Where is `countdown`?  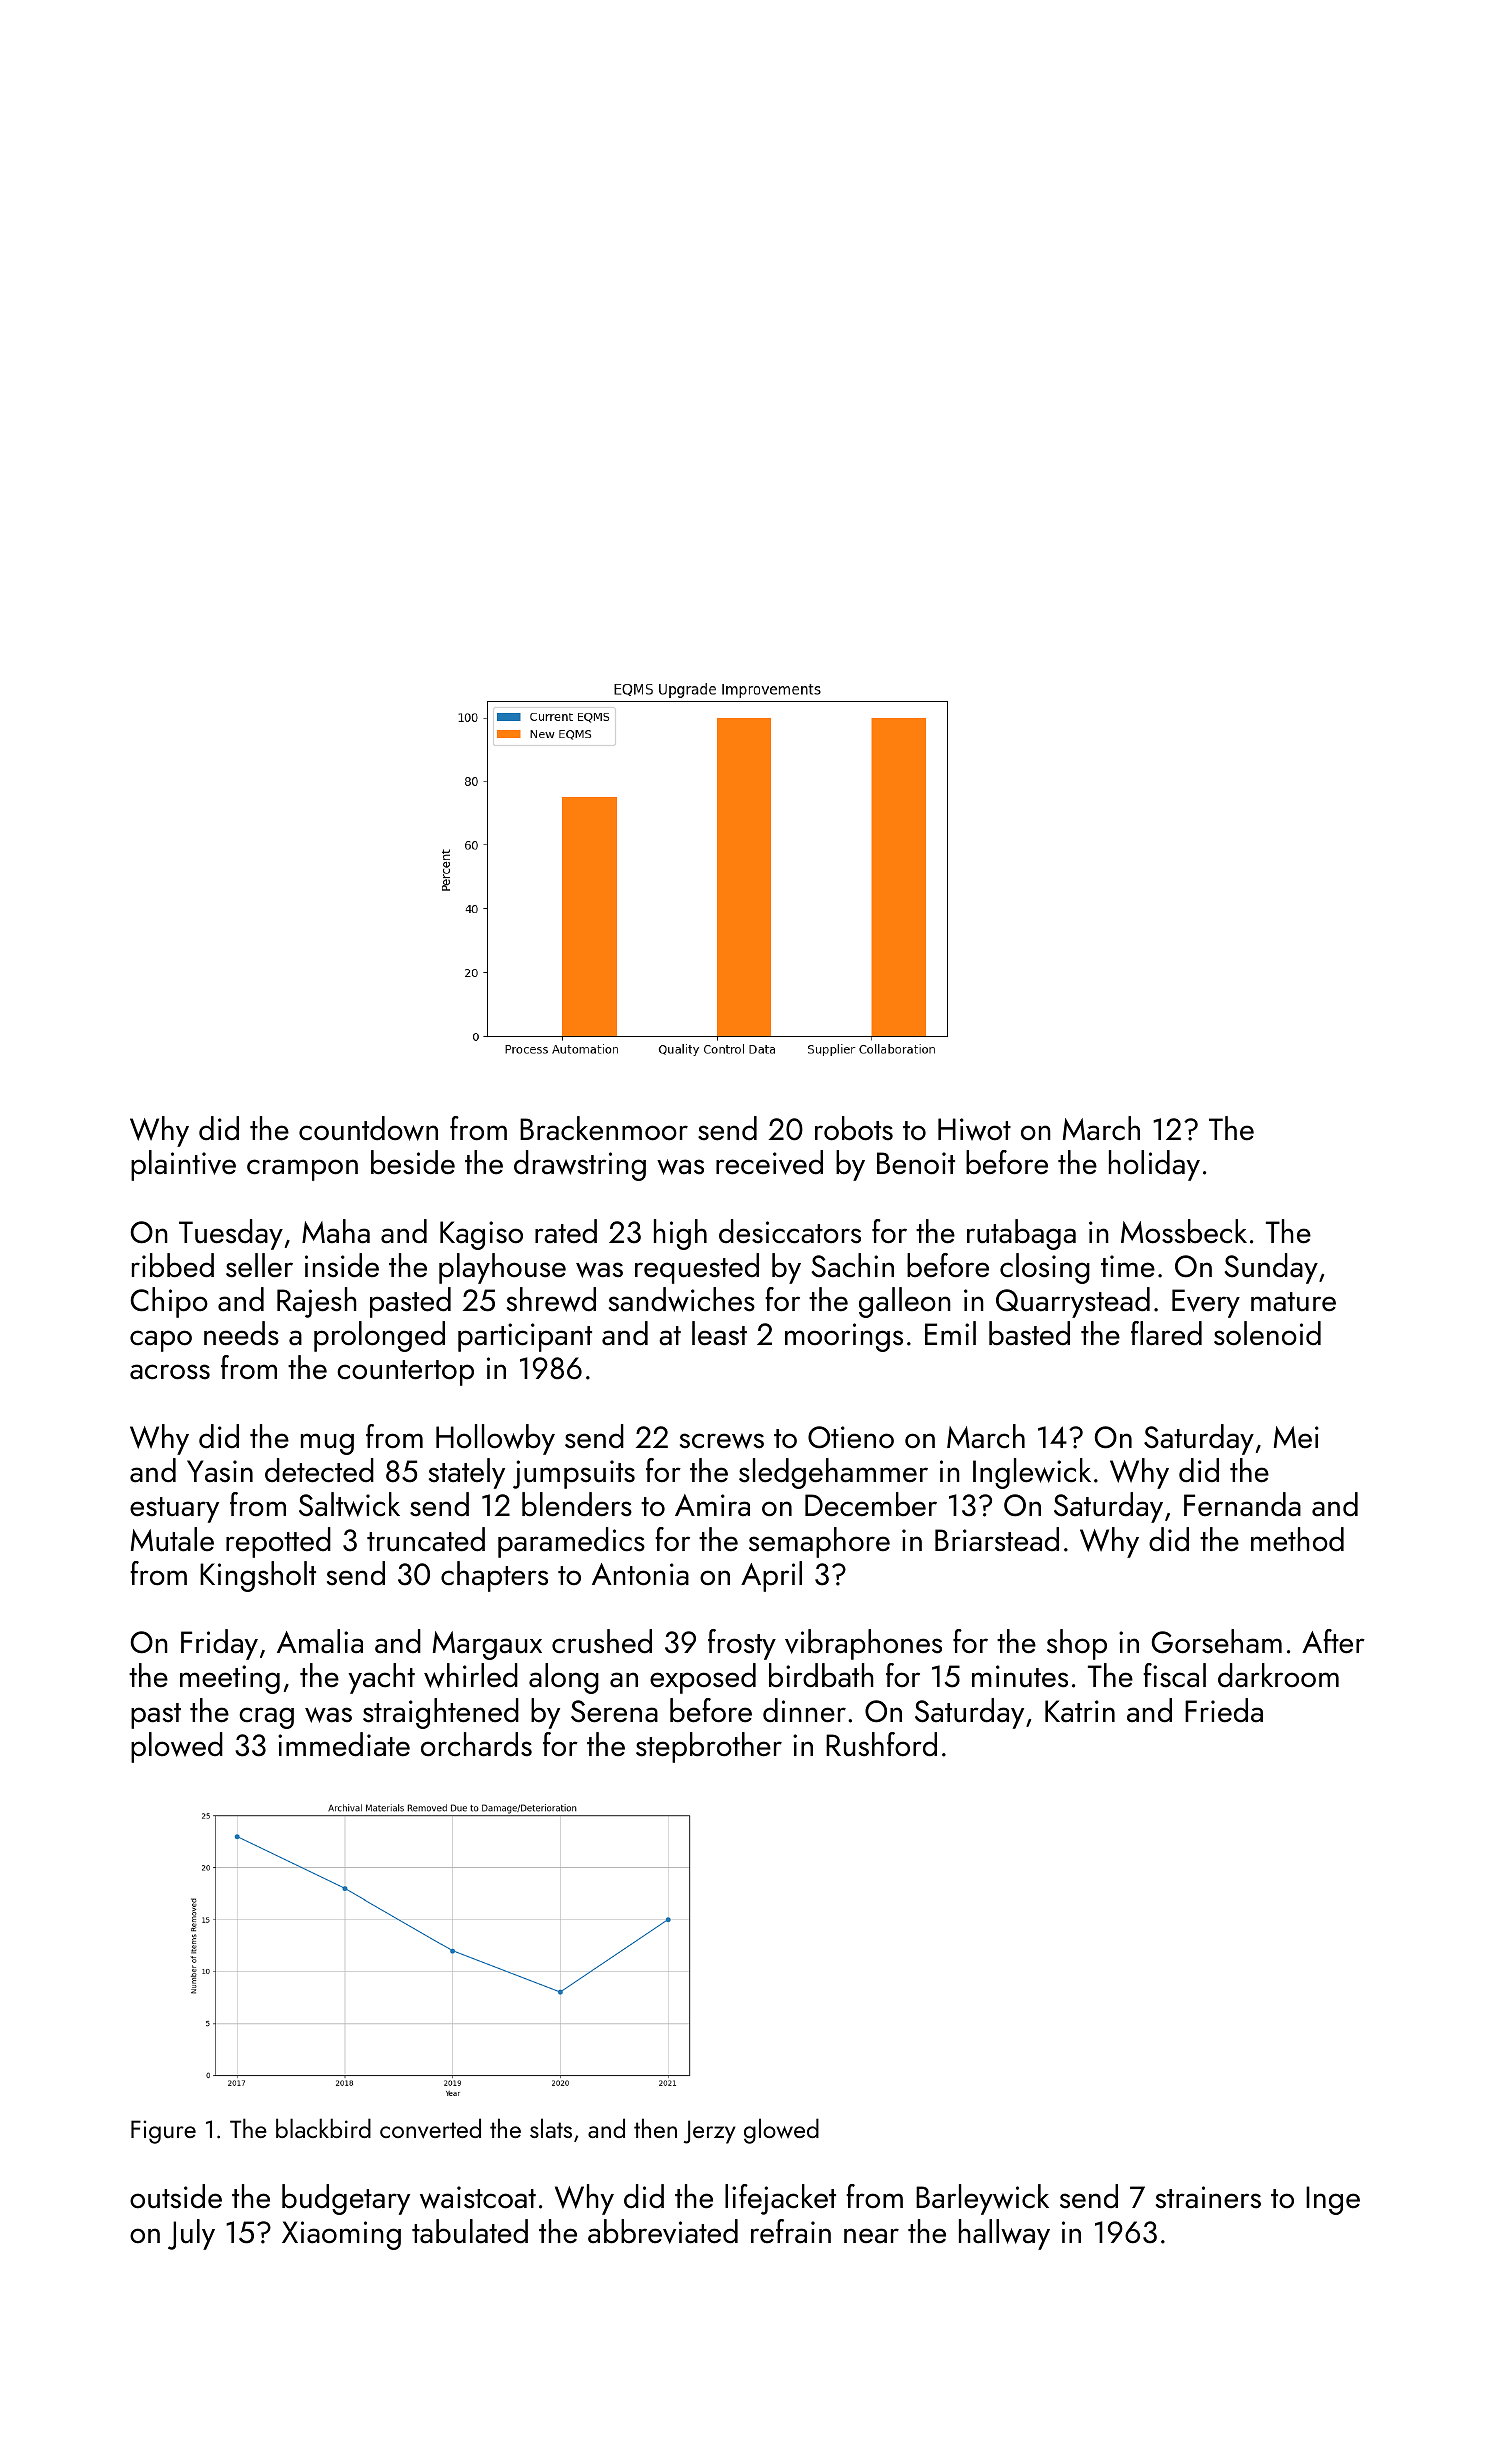
countdown is located at coordinates (368, 1128).
